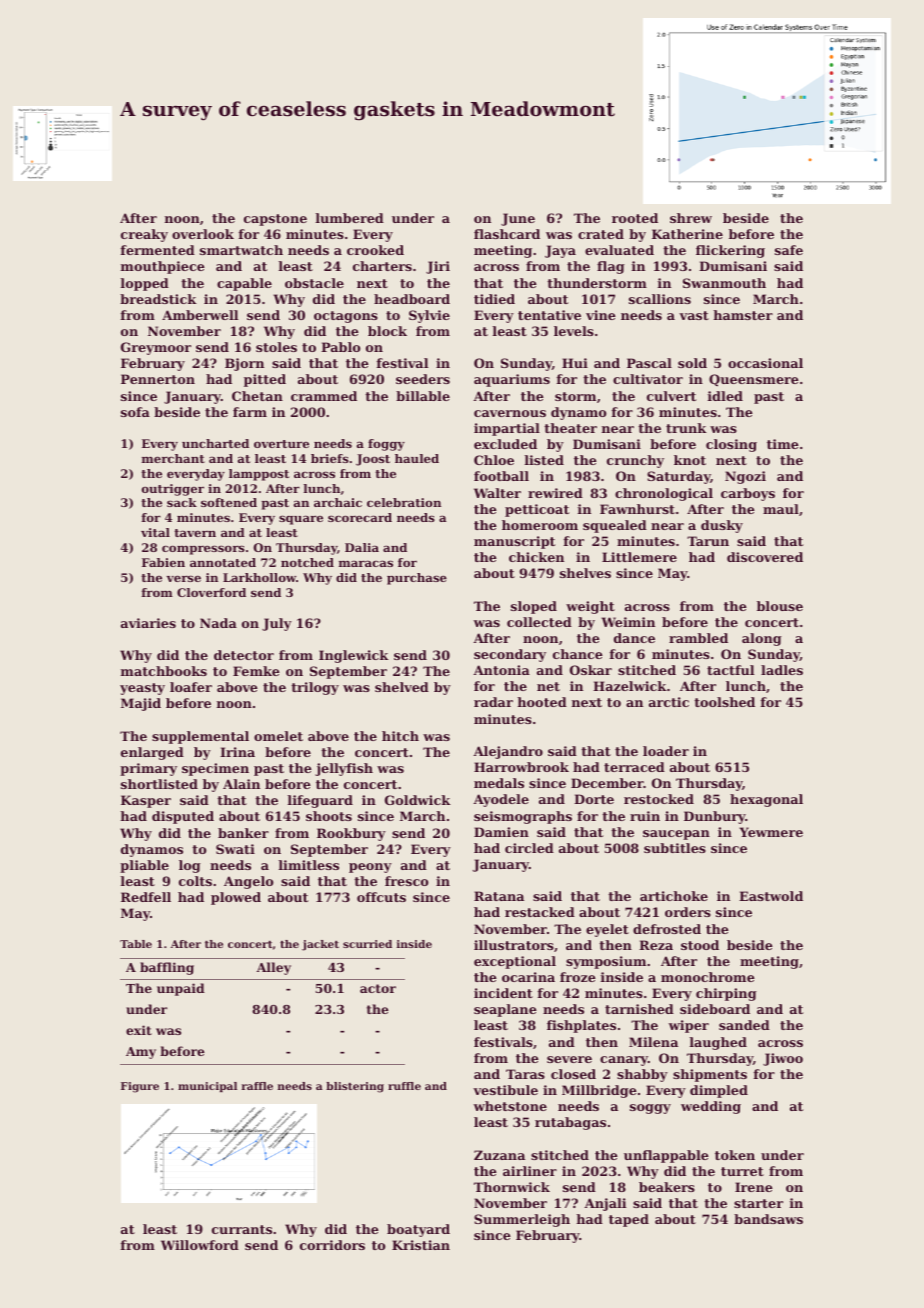 Image resolution: width=924 pixels, height=1308 pixels. I want to click on seaplane, so click(505, 1010).
